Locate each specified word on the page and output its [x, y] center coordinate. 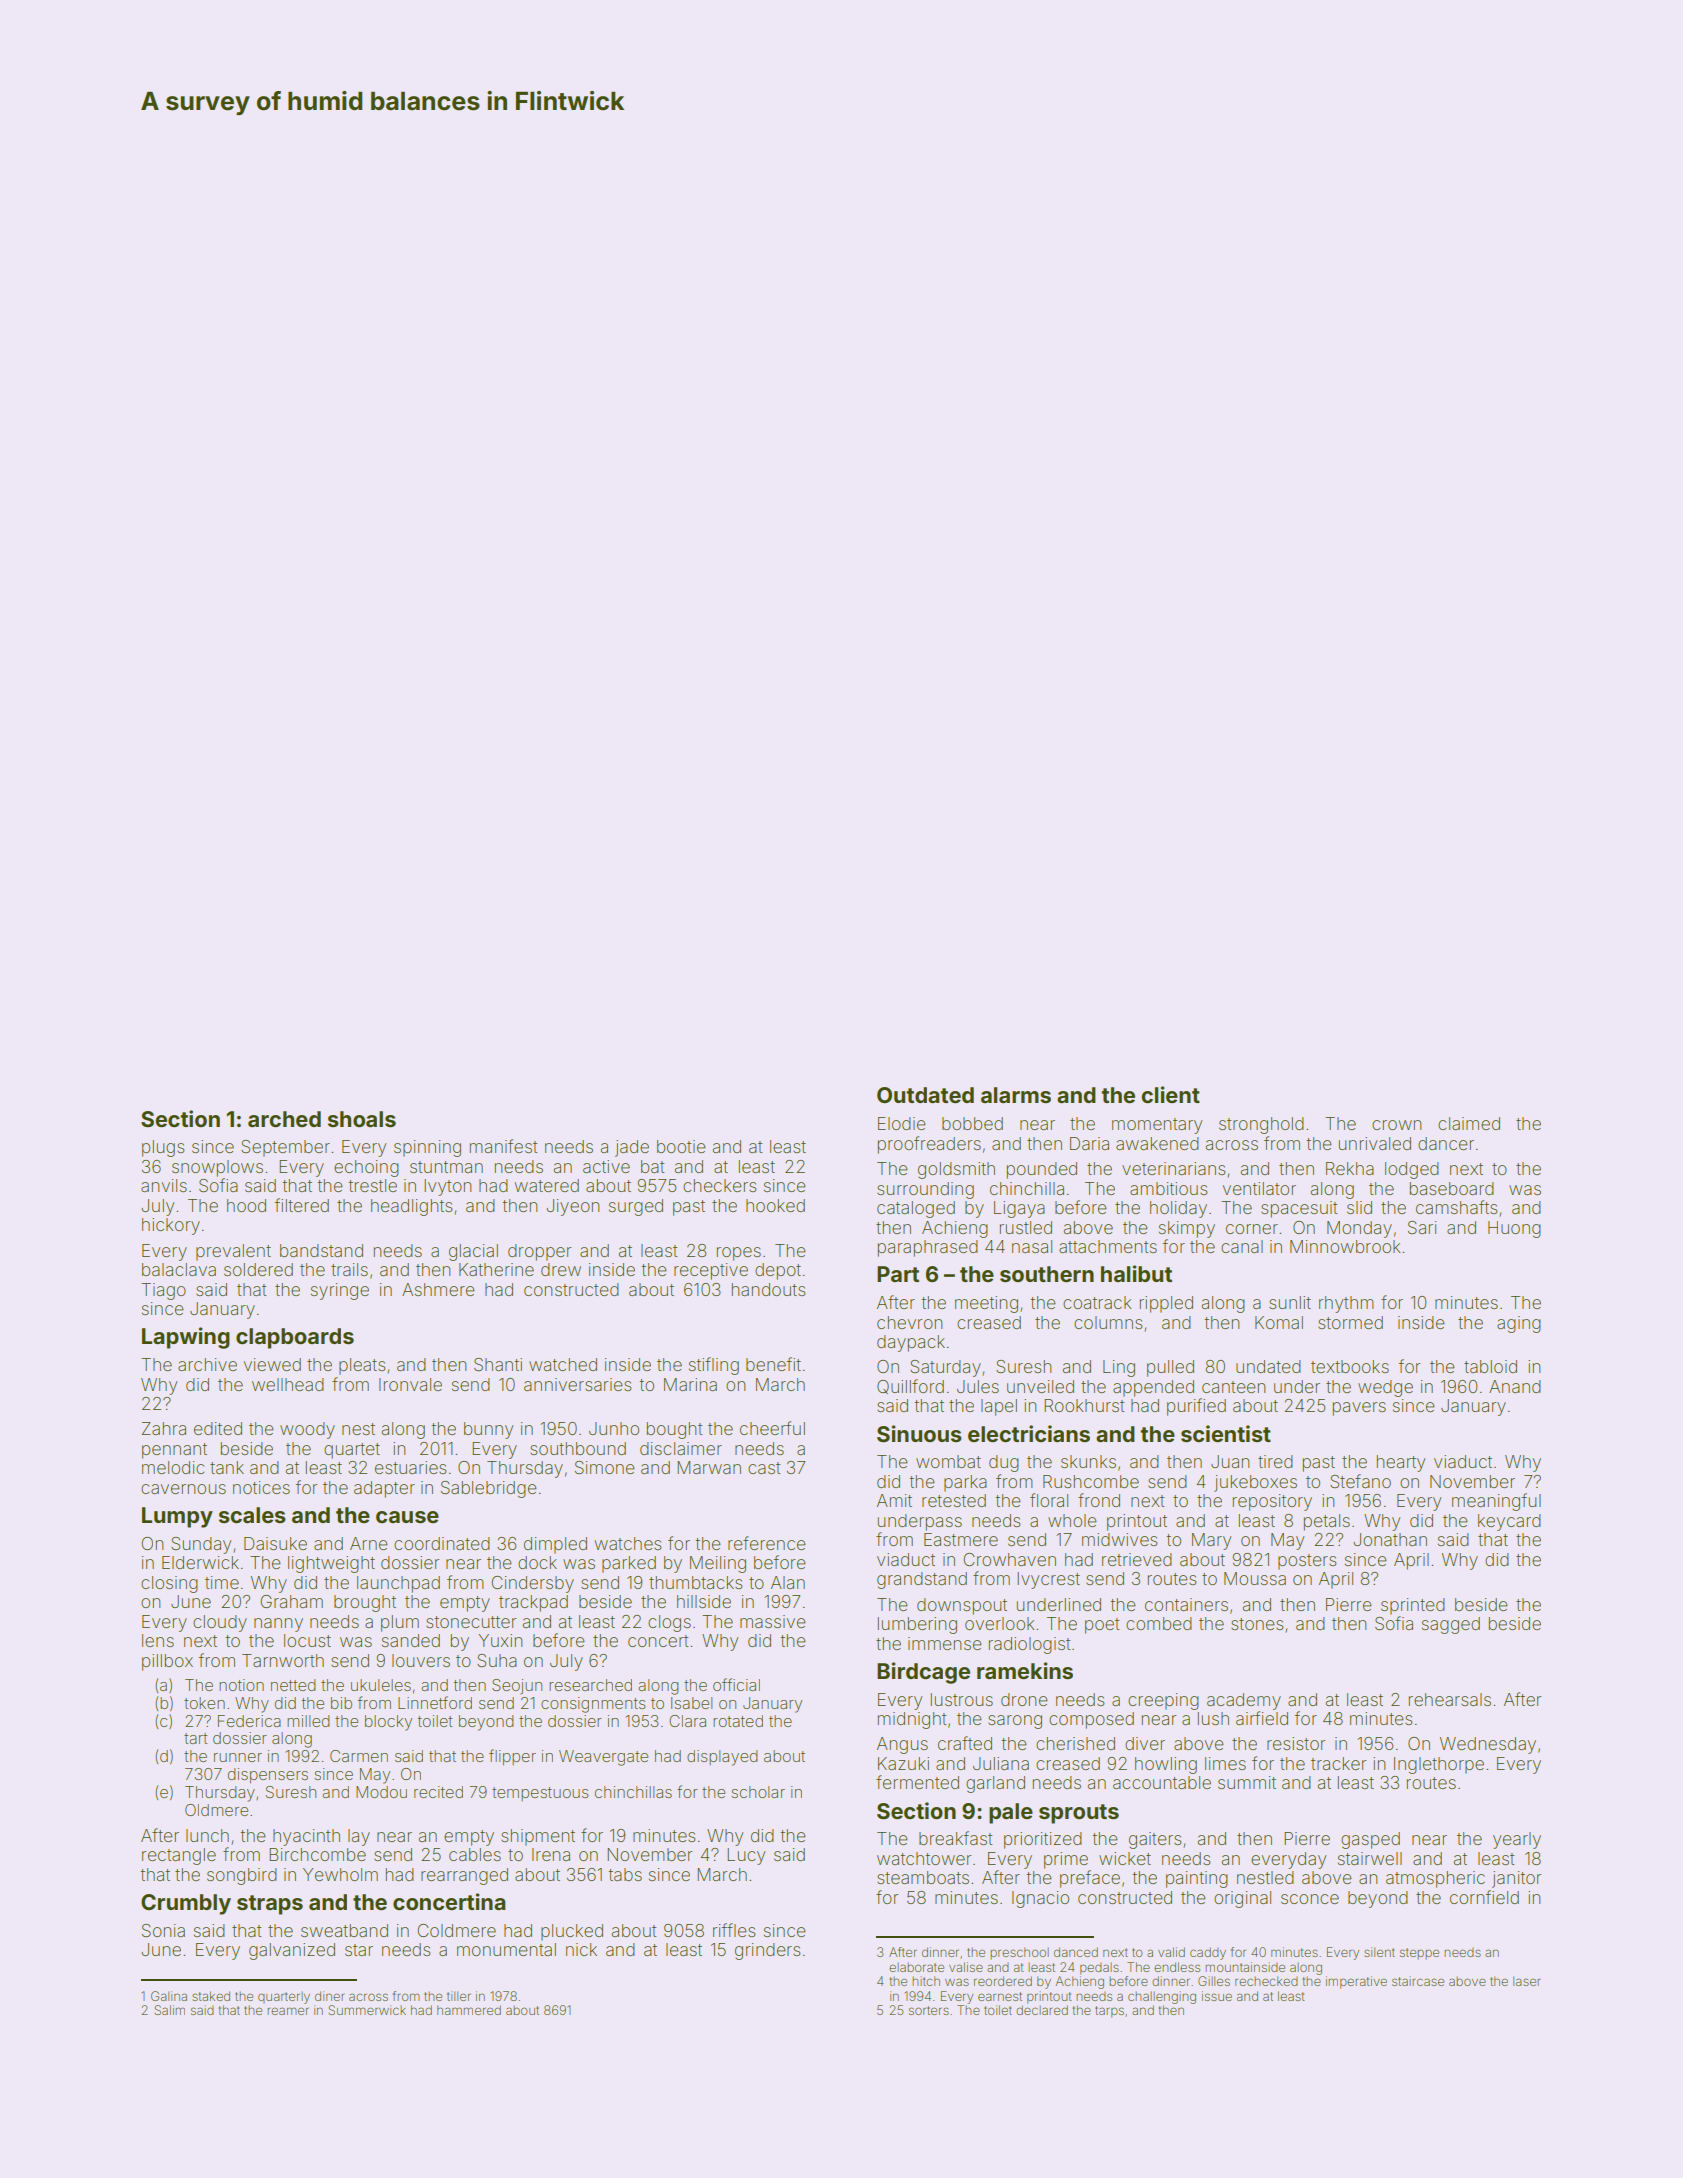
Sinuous [919, 1434]
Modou [381, 1792]
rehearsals [1450, 1699]
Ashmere [438, 1289]
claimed [1469, 1123]
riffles [734, 1930]
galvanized [292, 1951]
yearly [1517, 1840]
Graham [291, 1601]
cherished [1075, 1743]
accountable [1162, 1782]
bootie [681, 1146]
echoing [366, 1168]
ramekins [1025, 1670]
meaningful [1496, 1502]
